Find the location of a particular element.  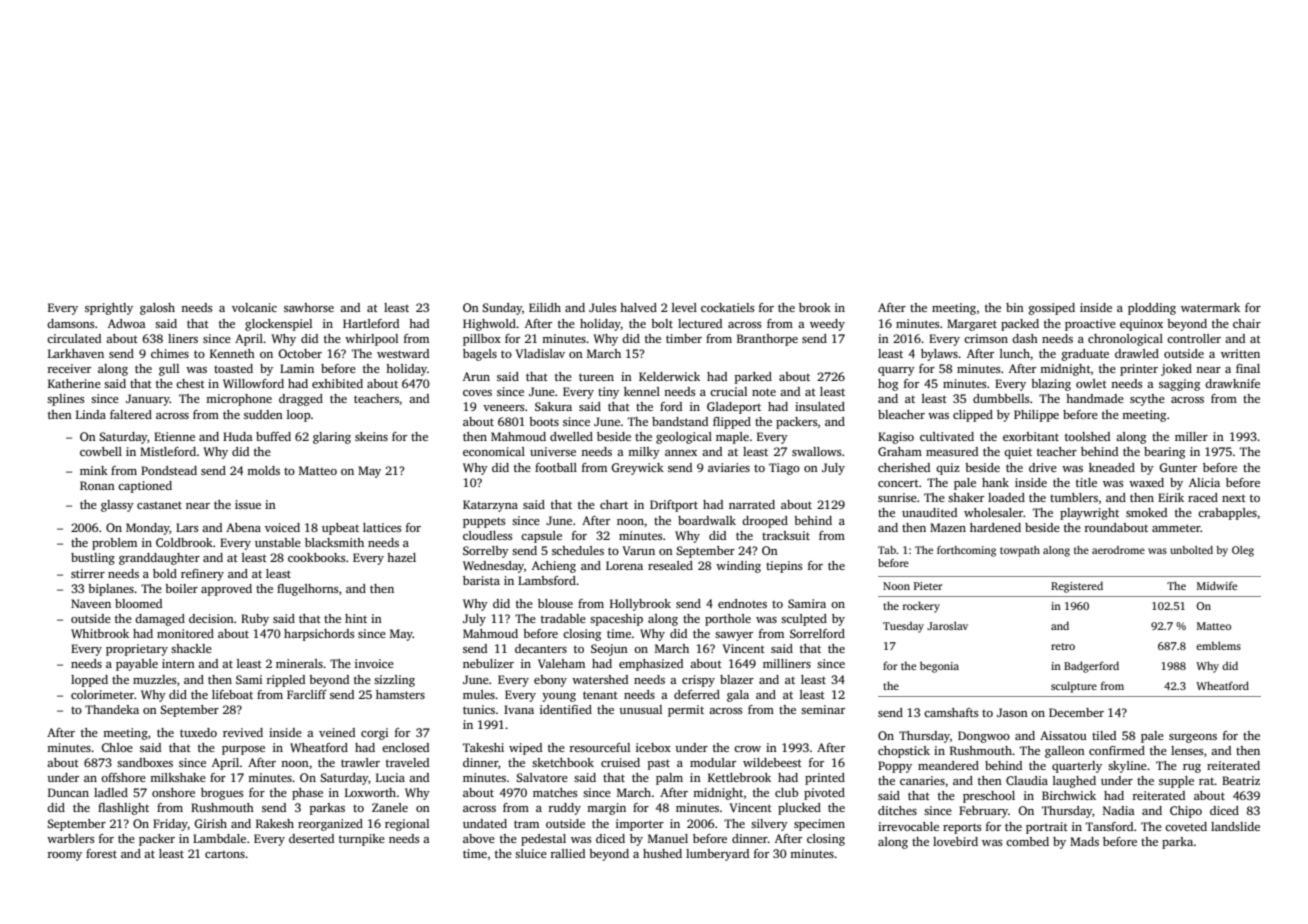

Chloe is located at coordinates (117, 747).
